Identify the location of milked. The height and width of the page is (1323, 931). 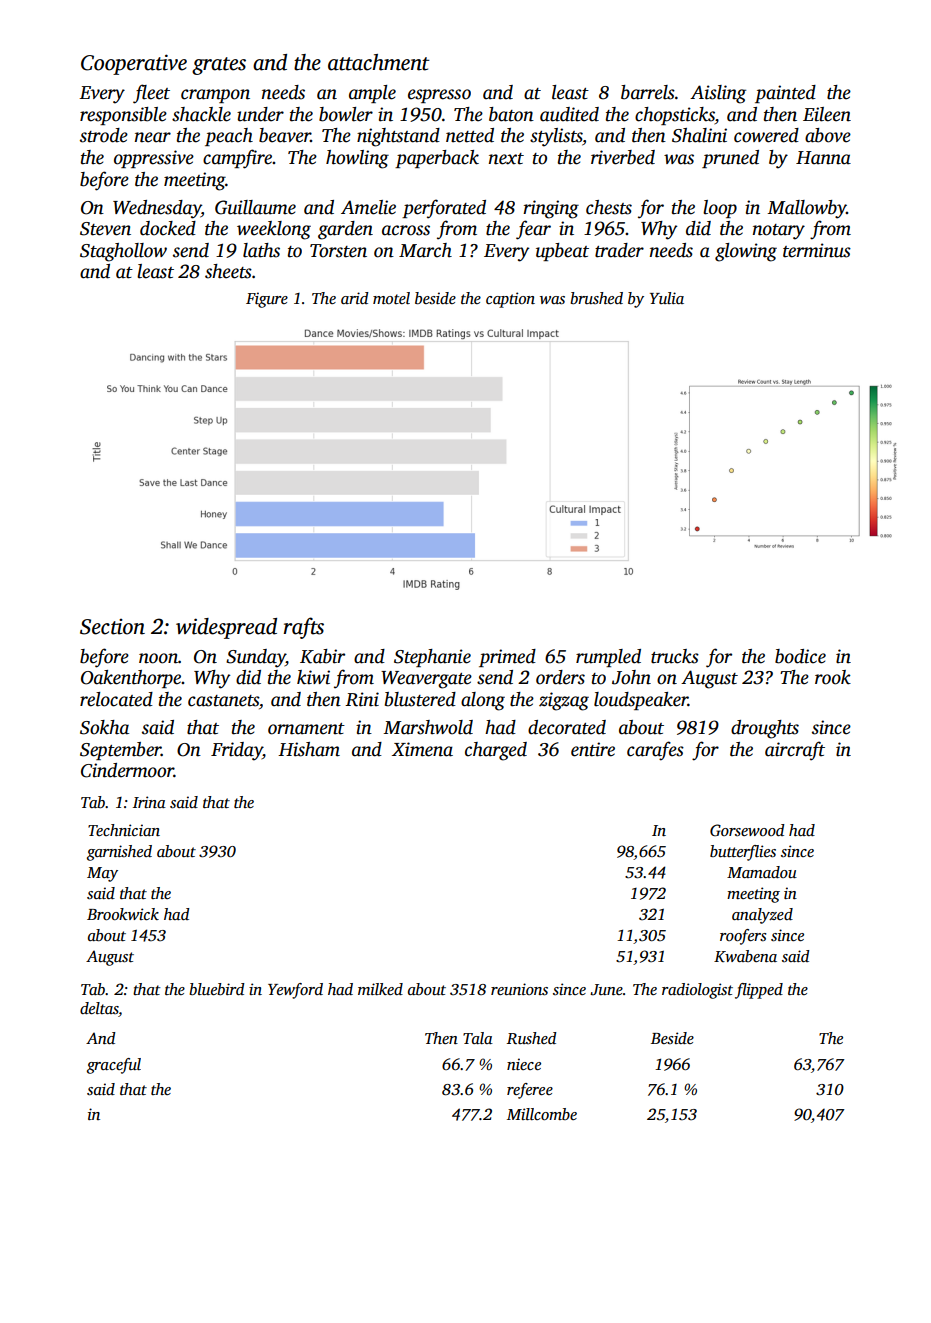
(380, 989).
